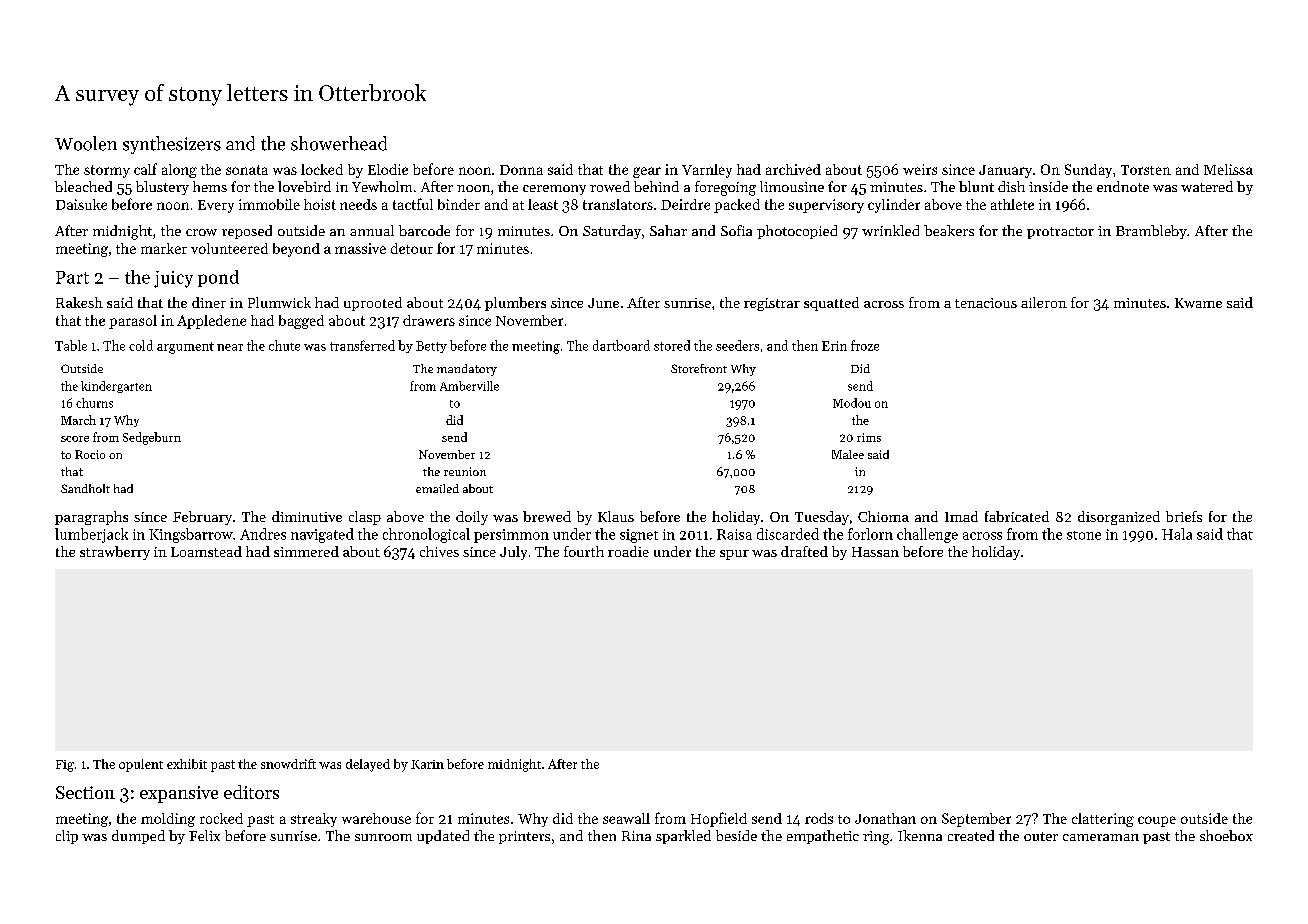 Image resolution: width=1308 pixels, height=924 pixels. Describe the element at coordinates (515, 304) in the screenshot. I see `plumbers` at that location.
